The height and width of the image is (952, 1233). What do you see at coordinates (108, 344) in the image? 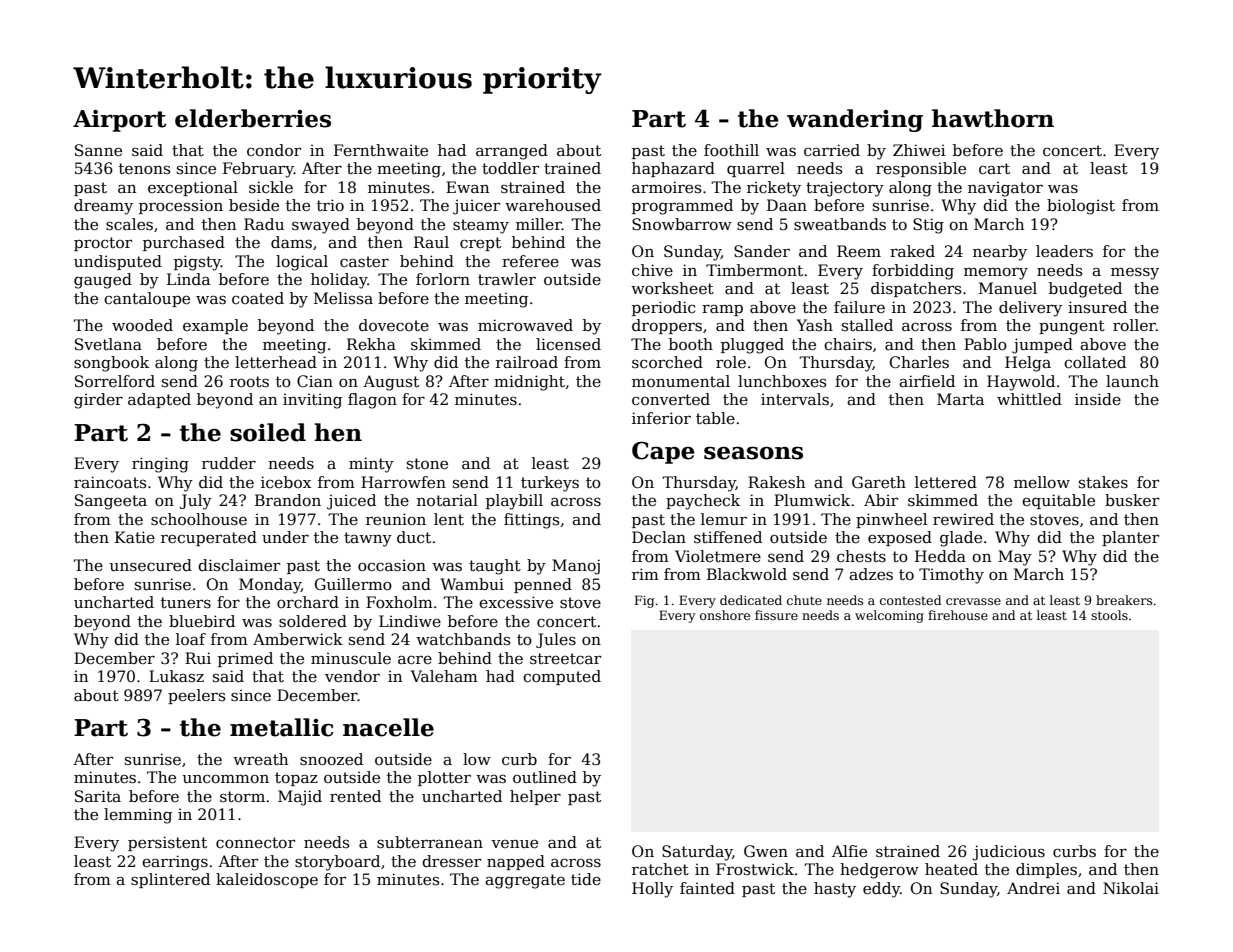
I see `Svetlana` at bounding box center [108, 344].
